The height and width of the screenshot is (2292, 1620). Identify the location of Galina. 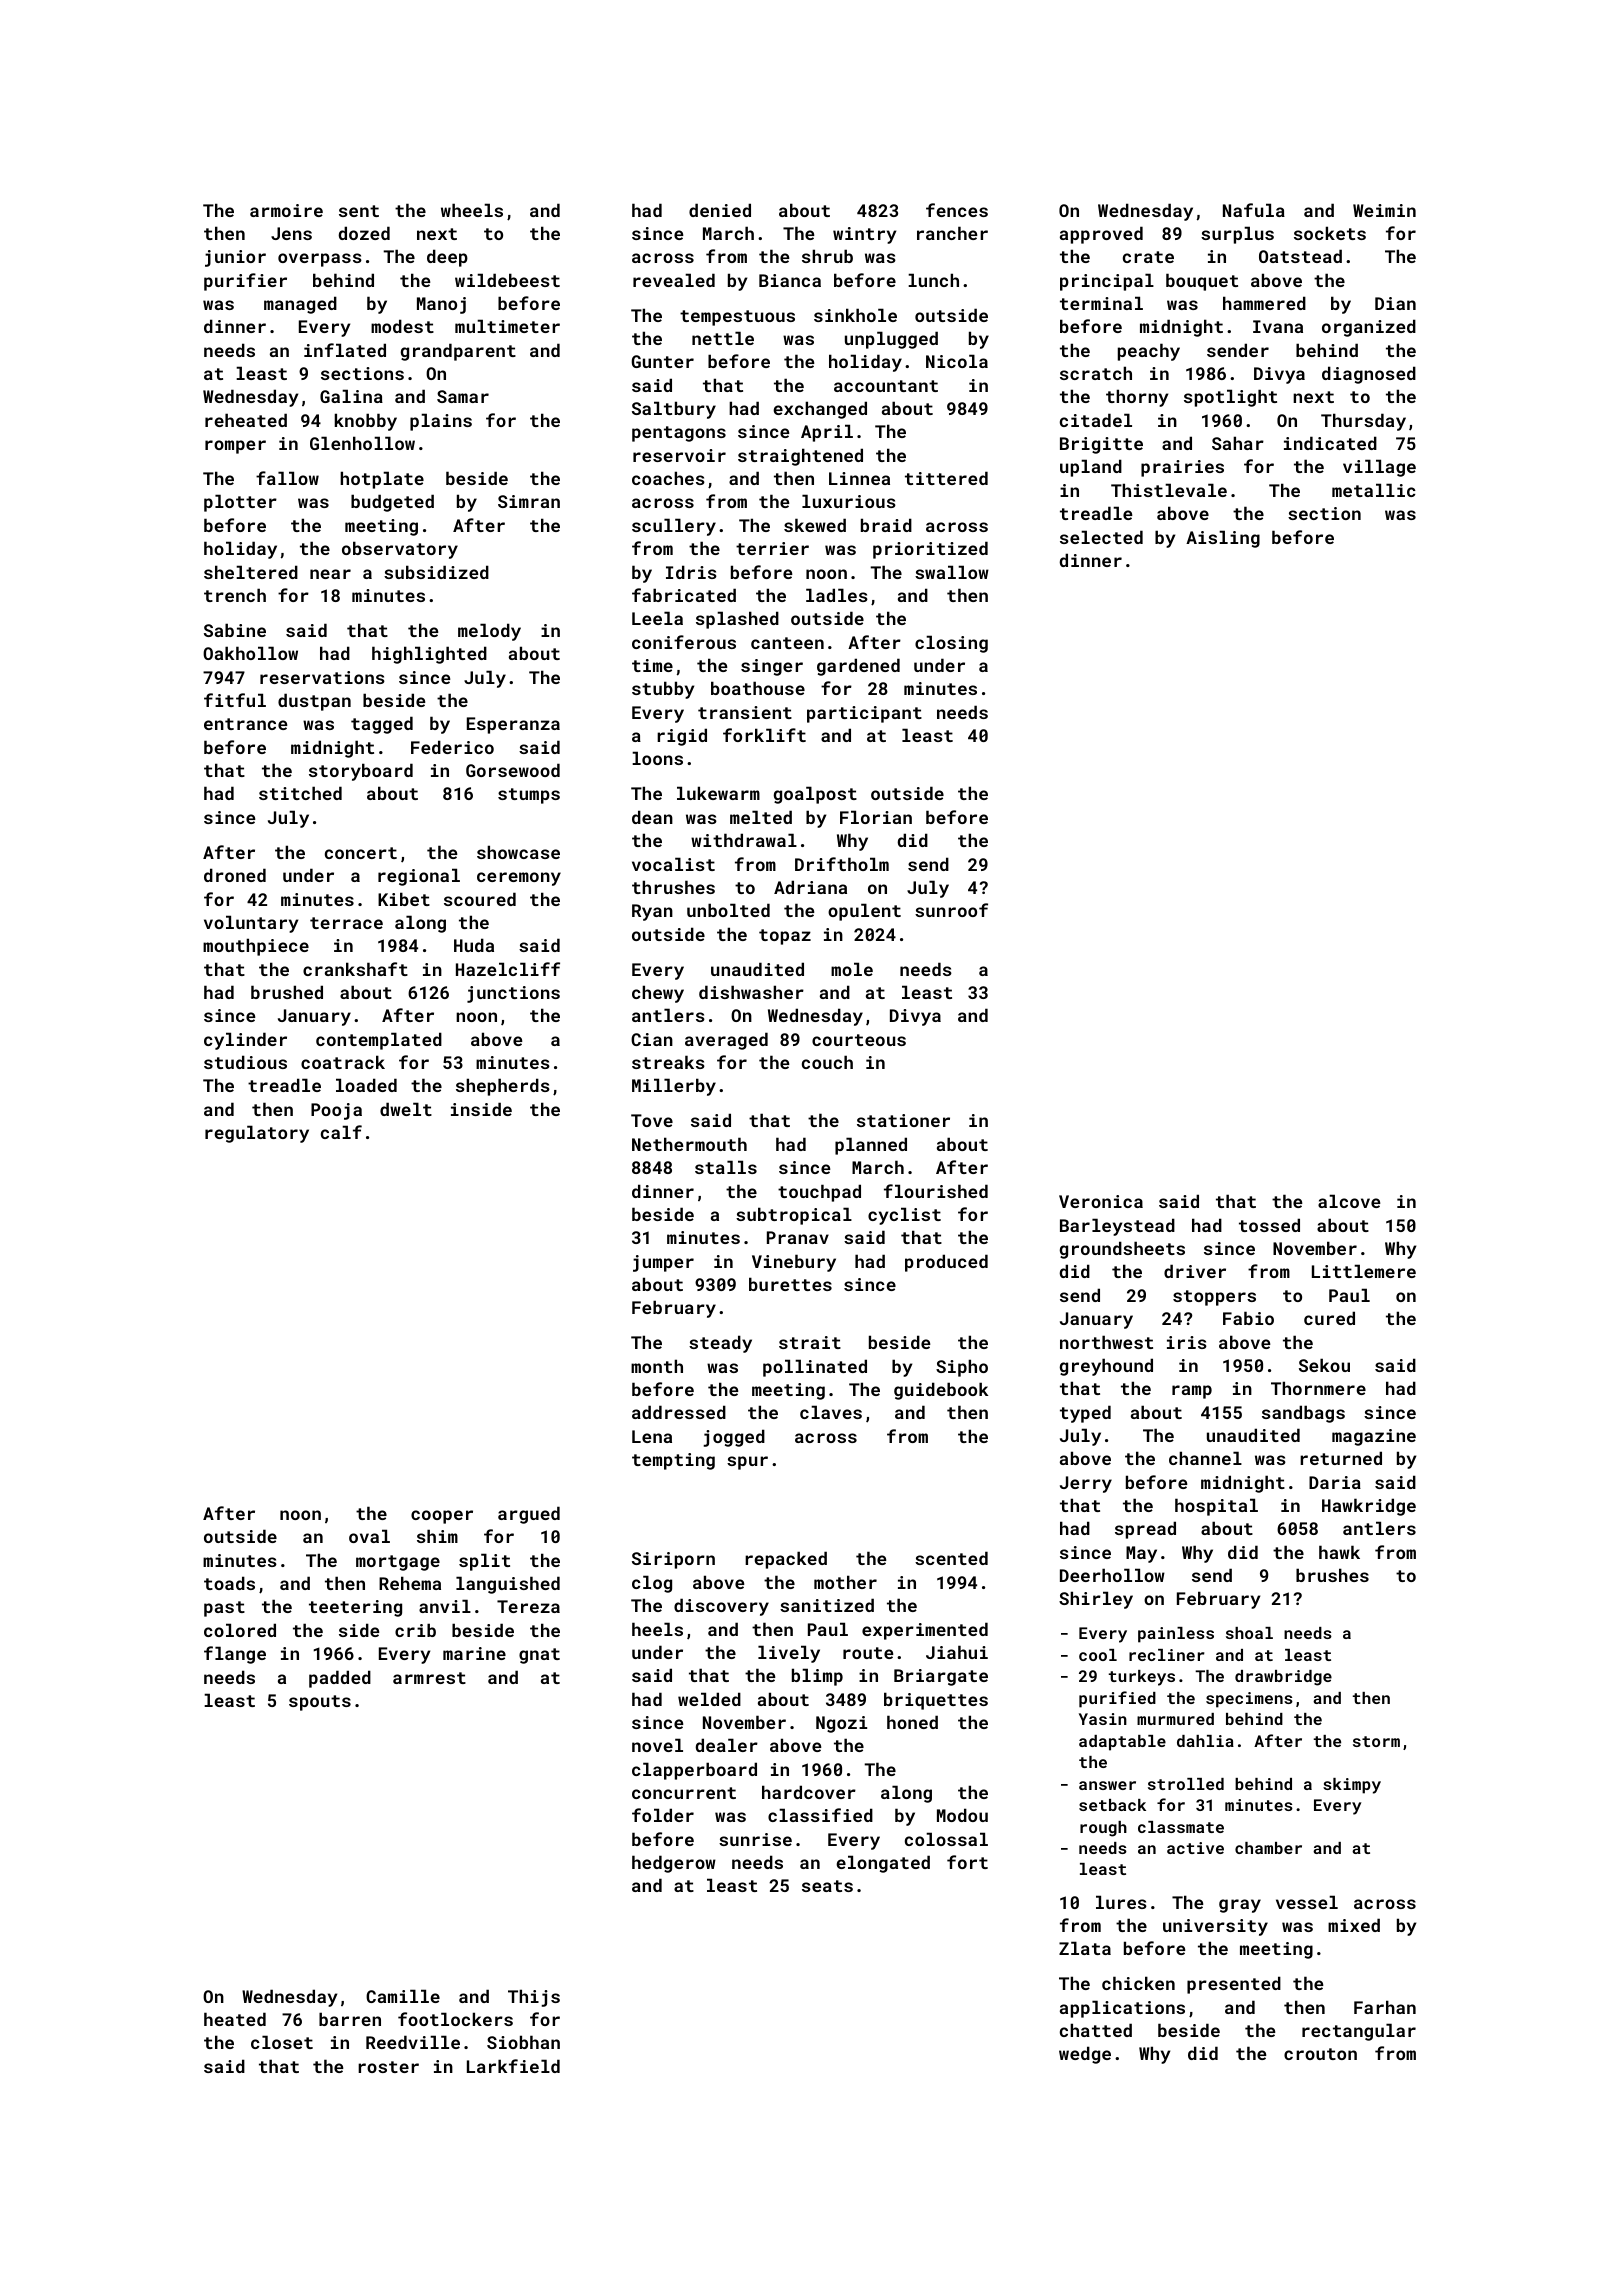
(351, 396).
